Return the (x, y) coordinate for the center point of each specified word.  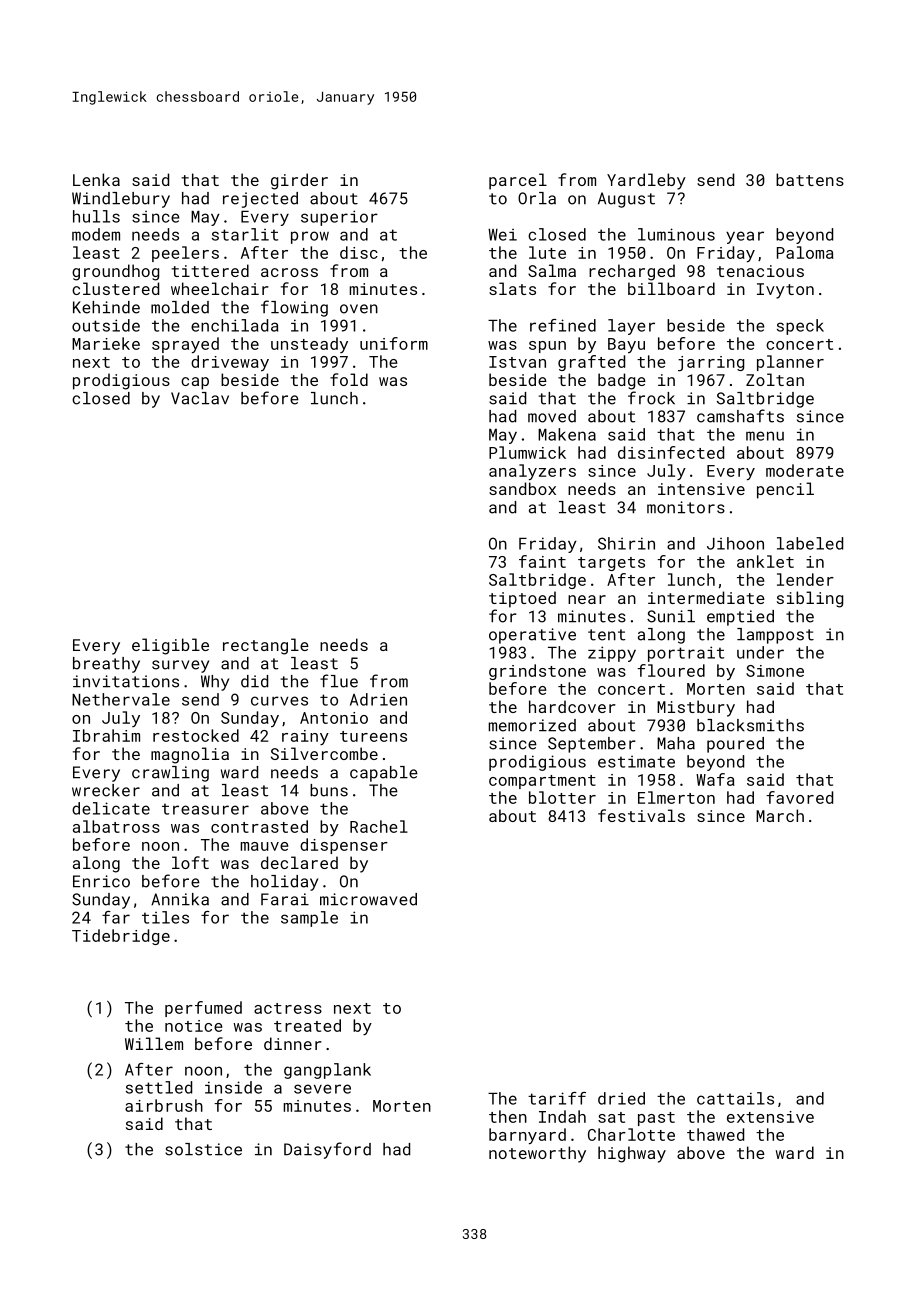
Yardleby (646, 181)
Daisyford (327, 1150)
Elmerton (676, 797)
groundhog (115, 272)
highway (632, 1154)
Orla (537, 198)
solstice (203, 1149)
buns (329, 790)
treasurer (205, 809)
